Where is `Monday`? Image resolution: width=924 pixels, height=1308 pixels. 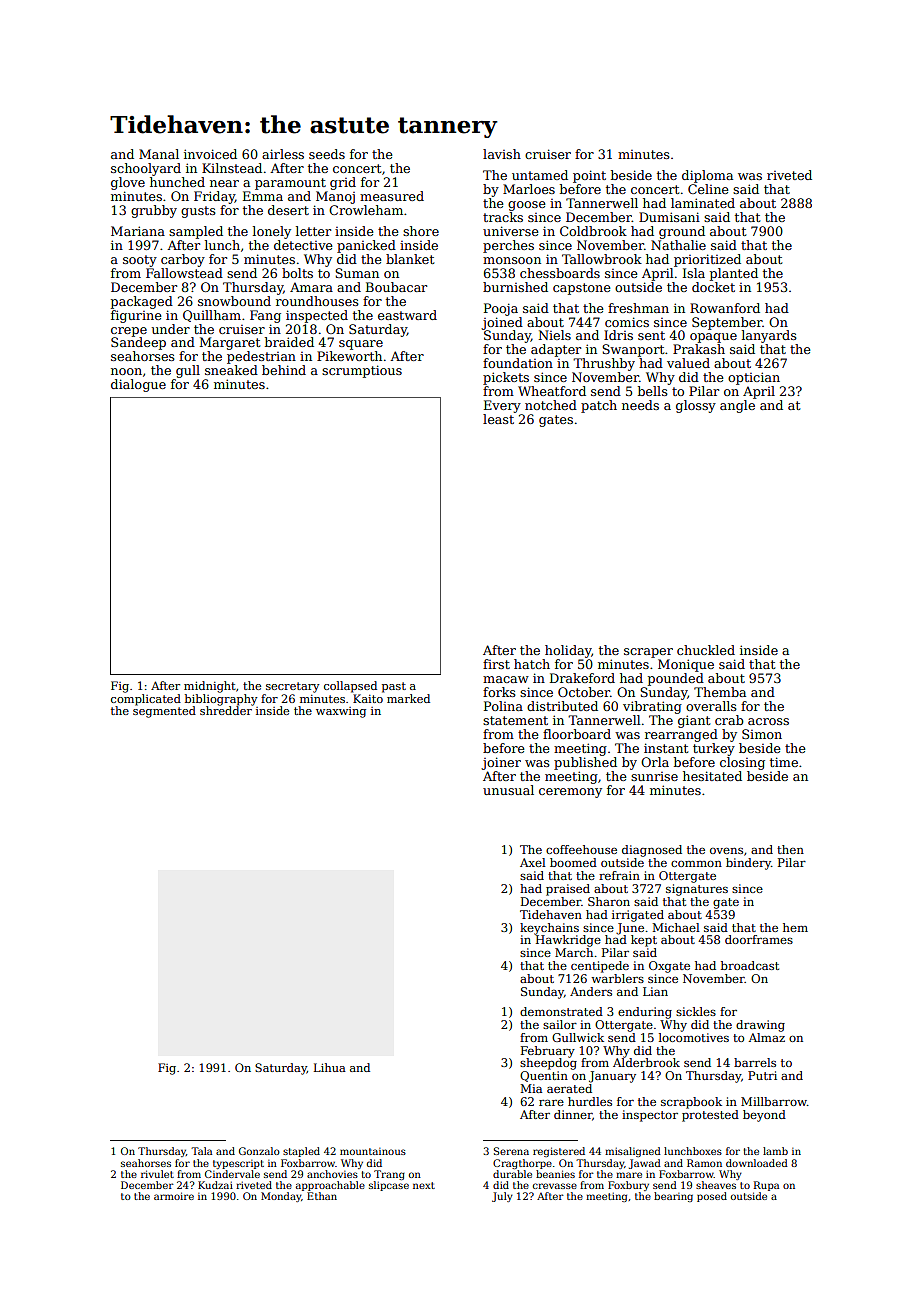
Monday is located at coordinates (281, 1197).
